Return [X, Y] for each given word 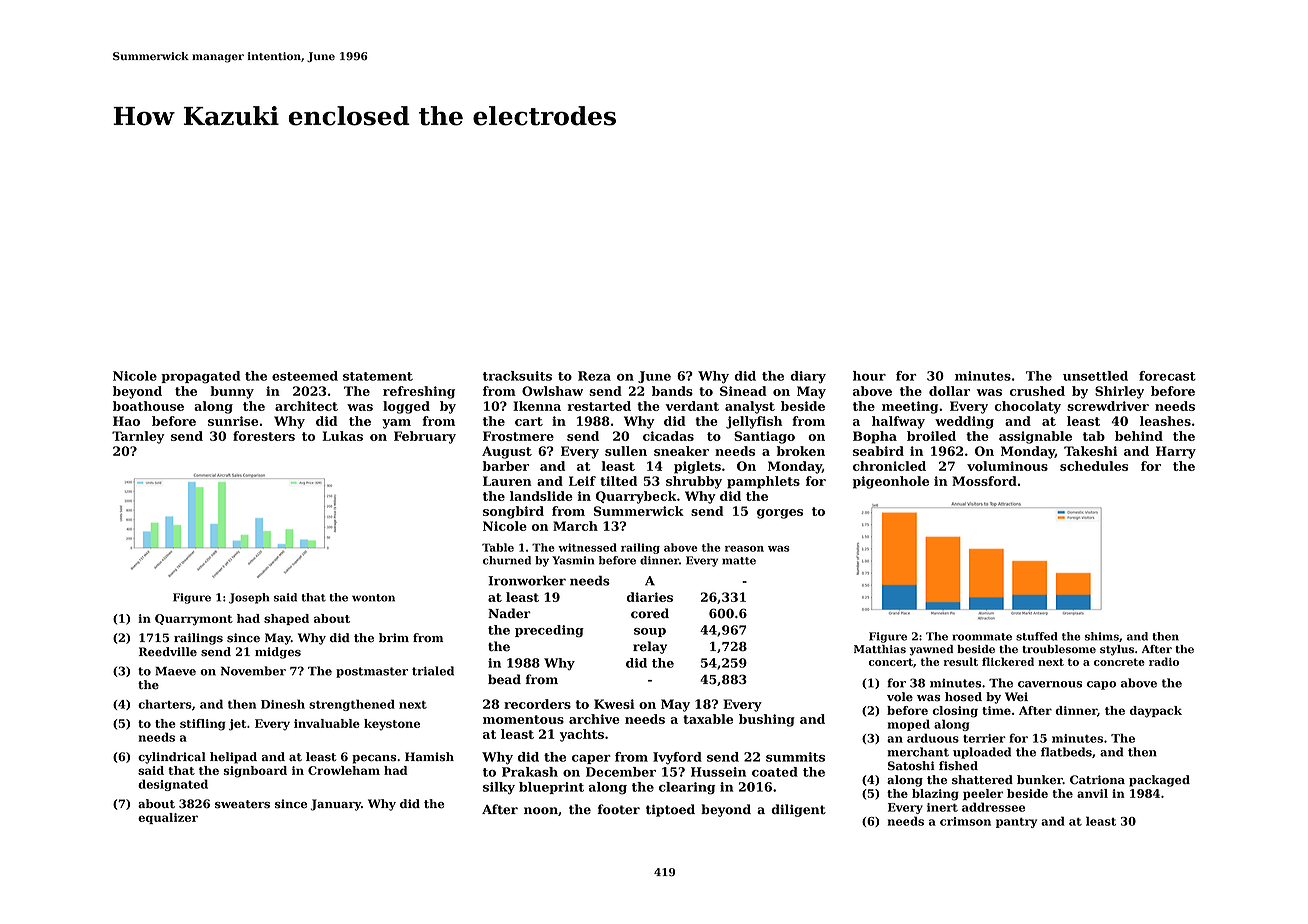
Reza [594, 376]
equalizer [168, 818]
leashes [1165, 421]
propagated [200, 377]
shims [1102, 636]
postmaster [372, 672]
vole [900, 697]
